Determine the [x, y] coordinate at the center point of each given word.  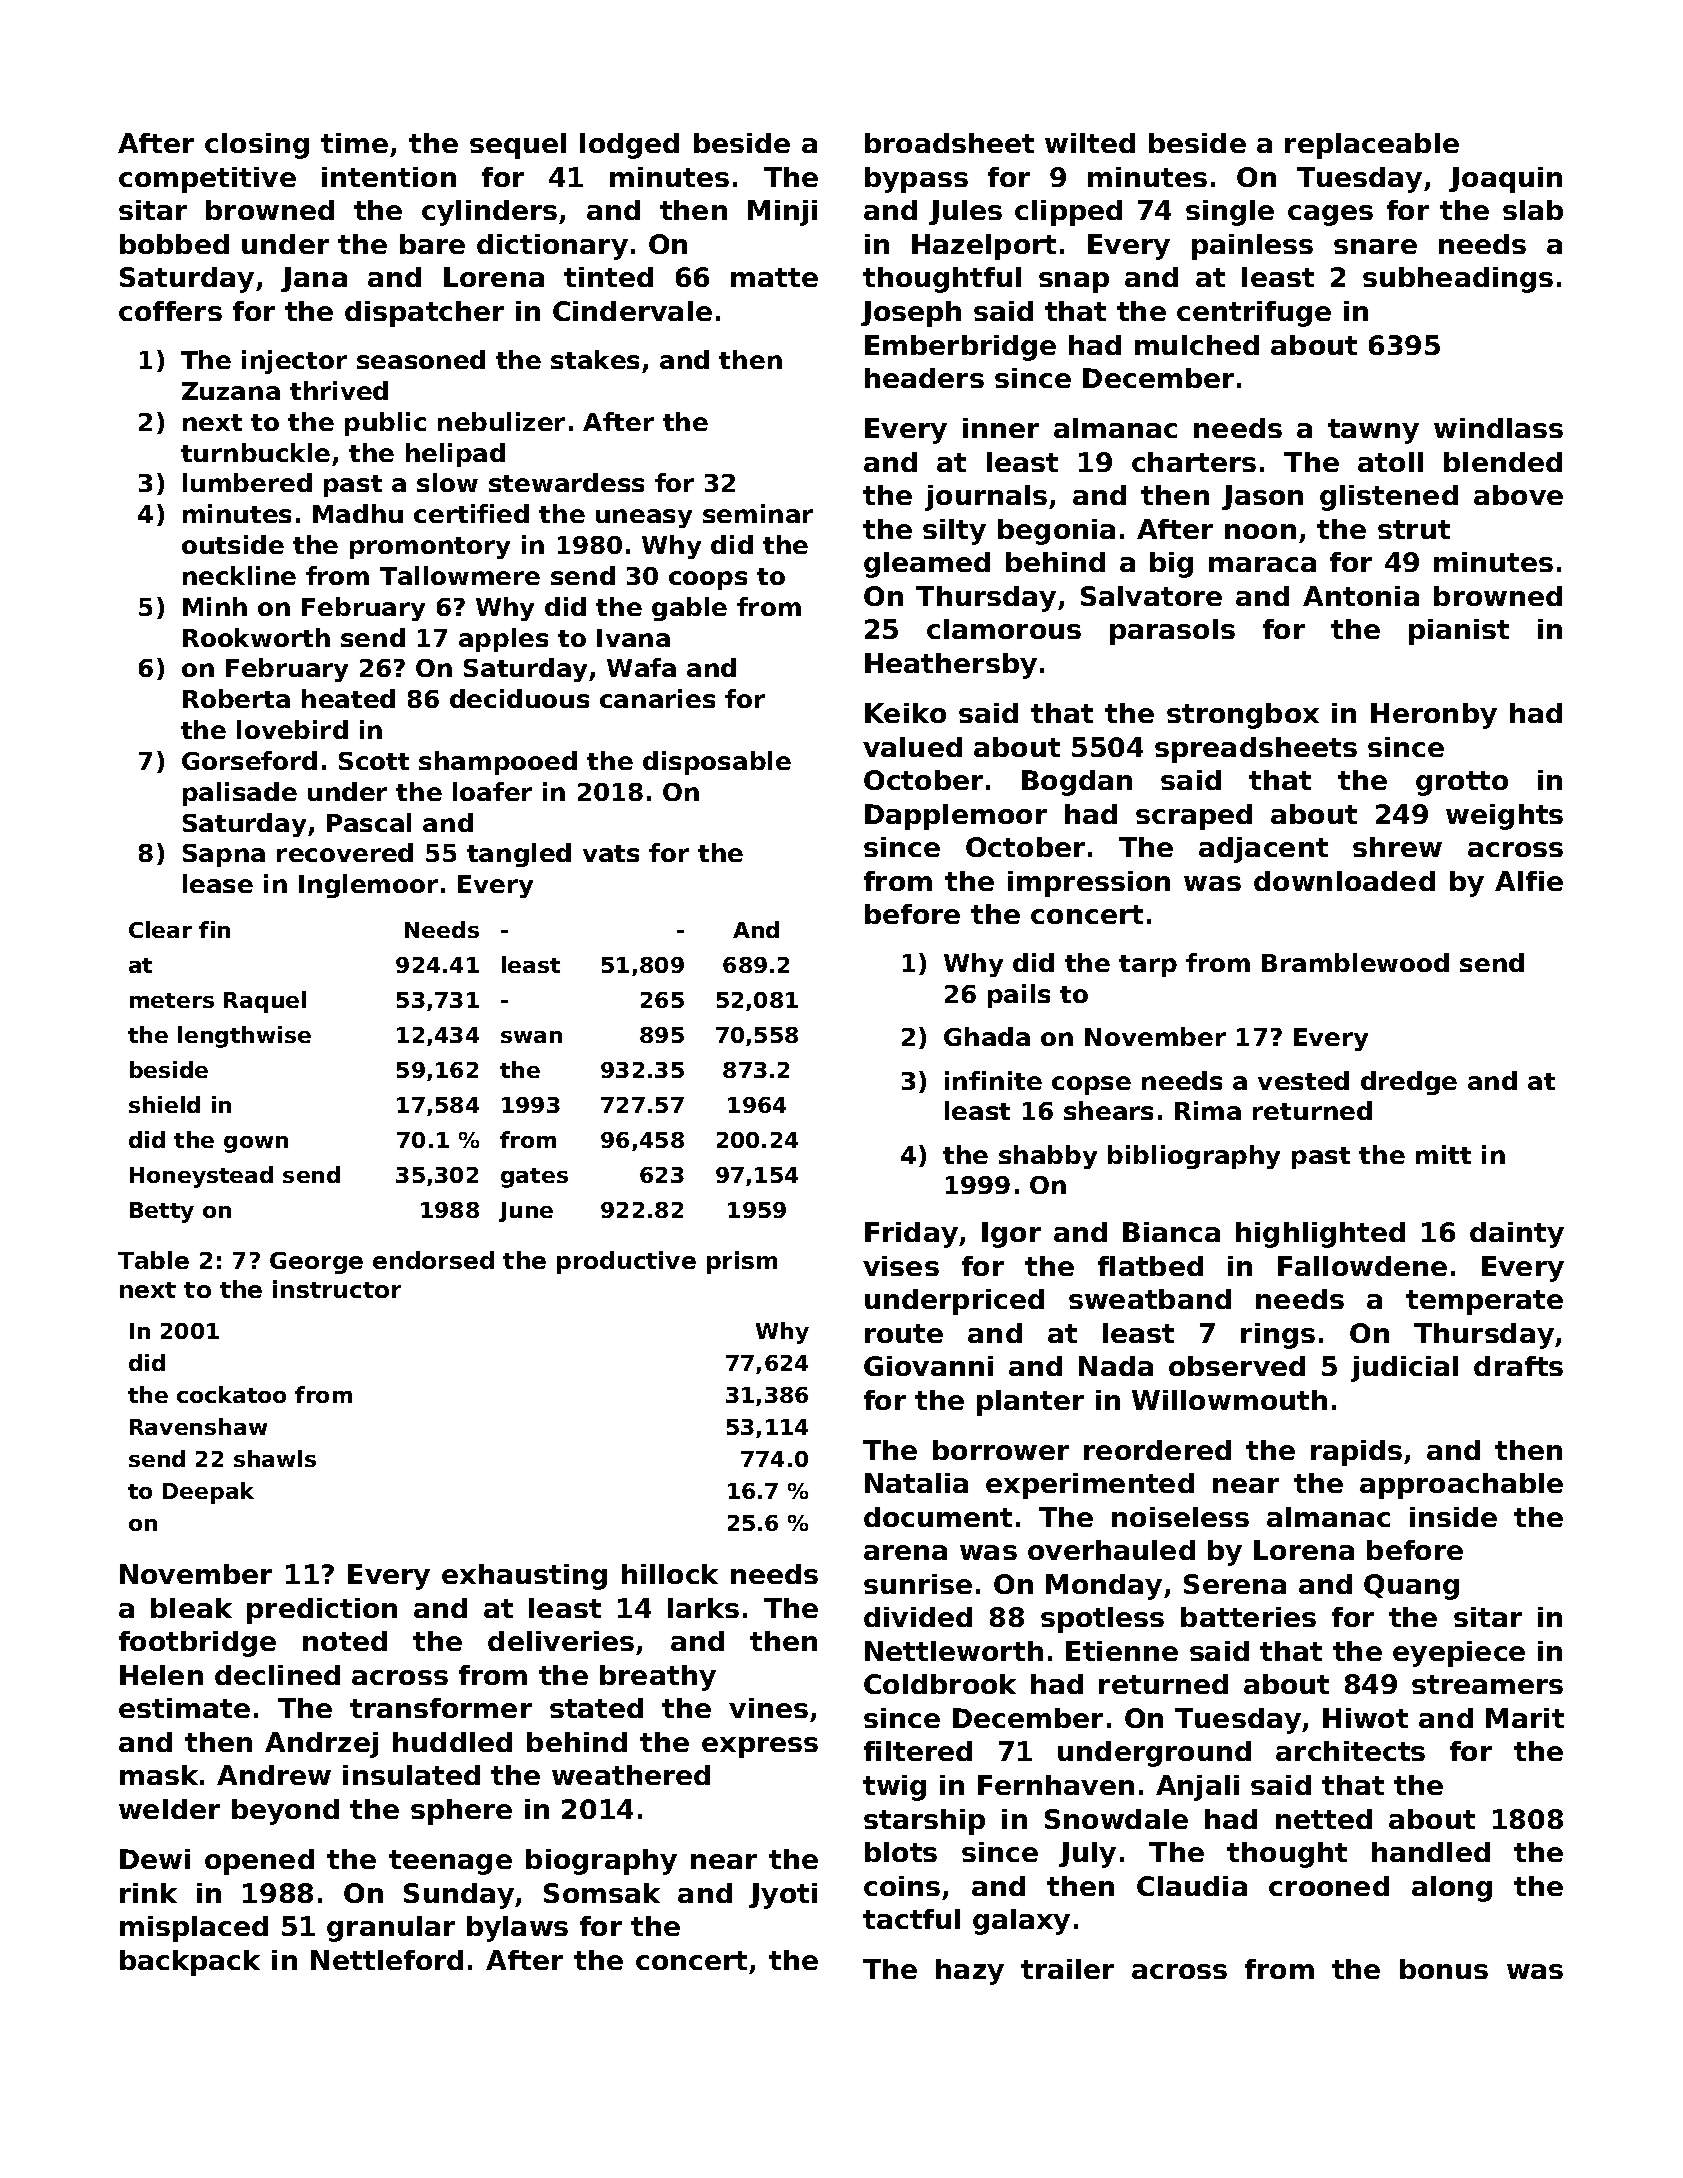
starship [924, 1822]
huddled [452, 1742]
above [1518, 495]
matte [774, 277]
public [385, 424]
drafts [1518, 1366]
